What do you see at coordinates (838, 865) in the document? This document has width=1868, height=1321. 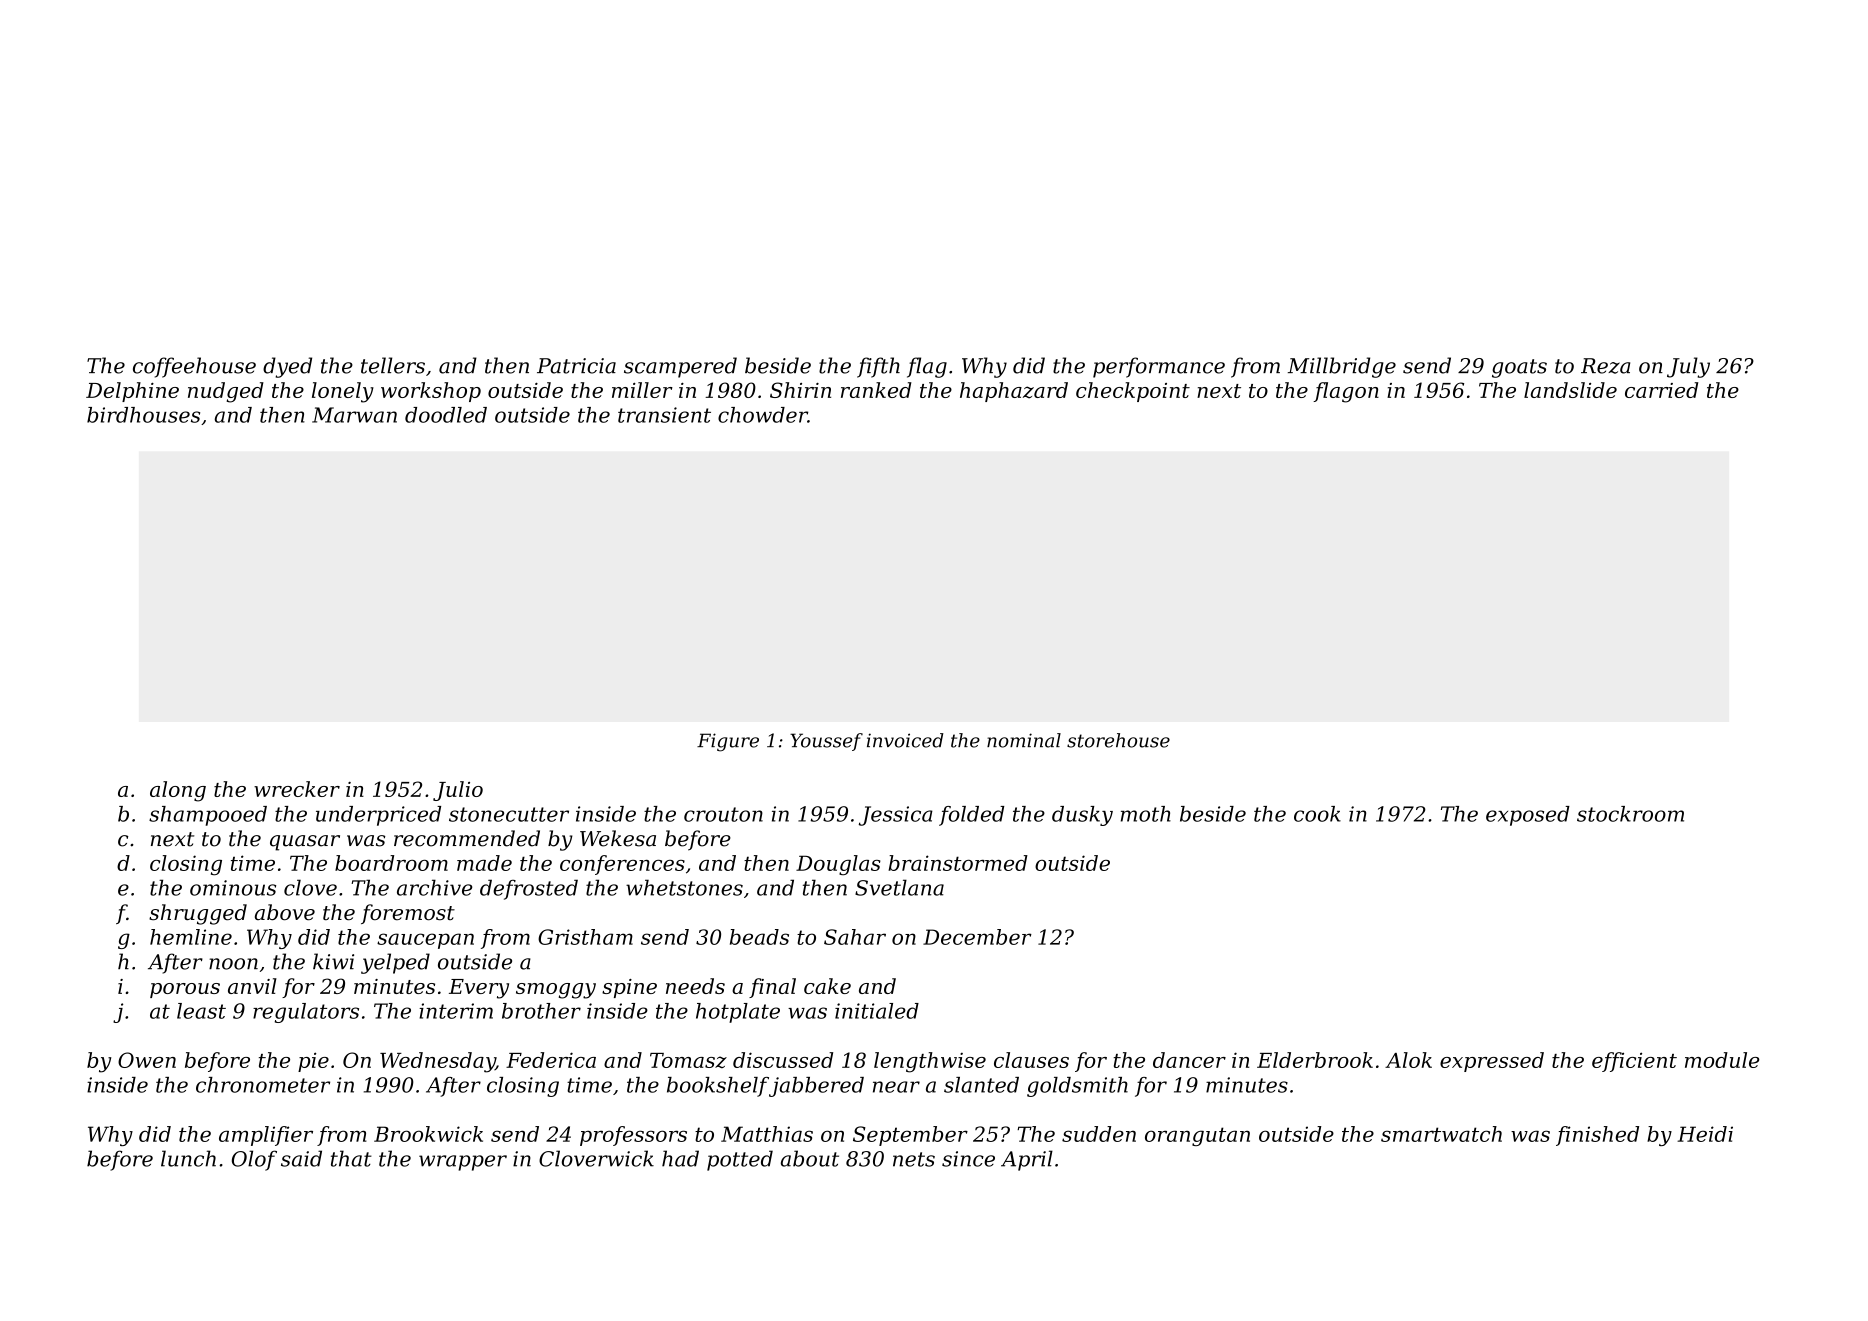 I see `Douglas` at bounding box center [838, 865].
